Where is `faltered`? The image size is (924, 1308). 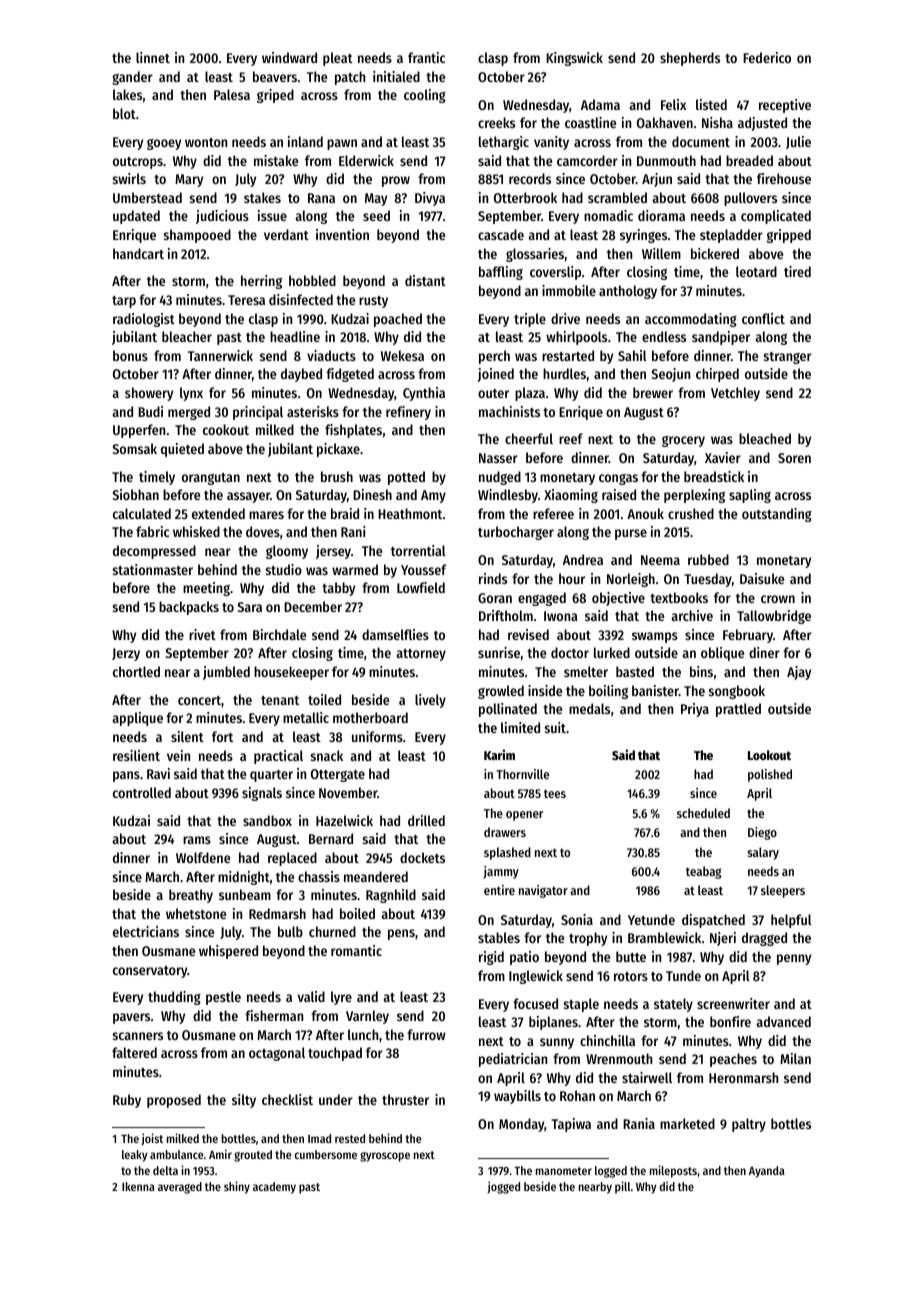
faltered is located at coordinates (134, 1052).
